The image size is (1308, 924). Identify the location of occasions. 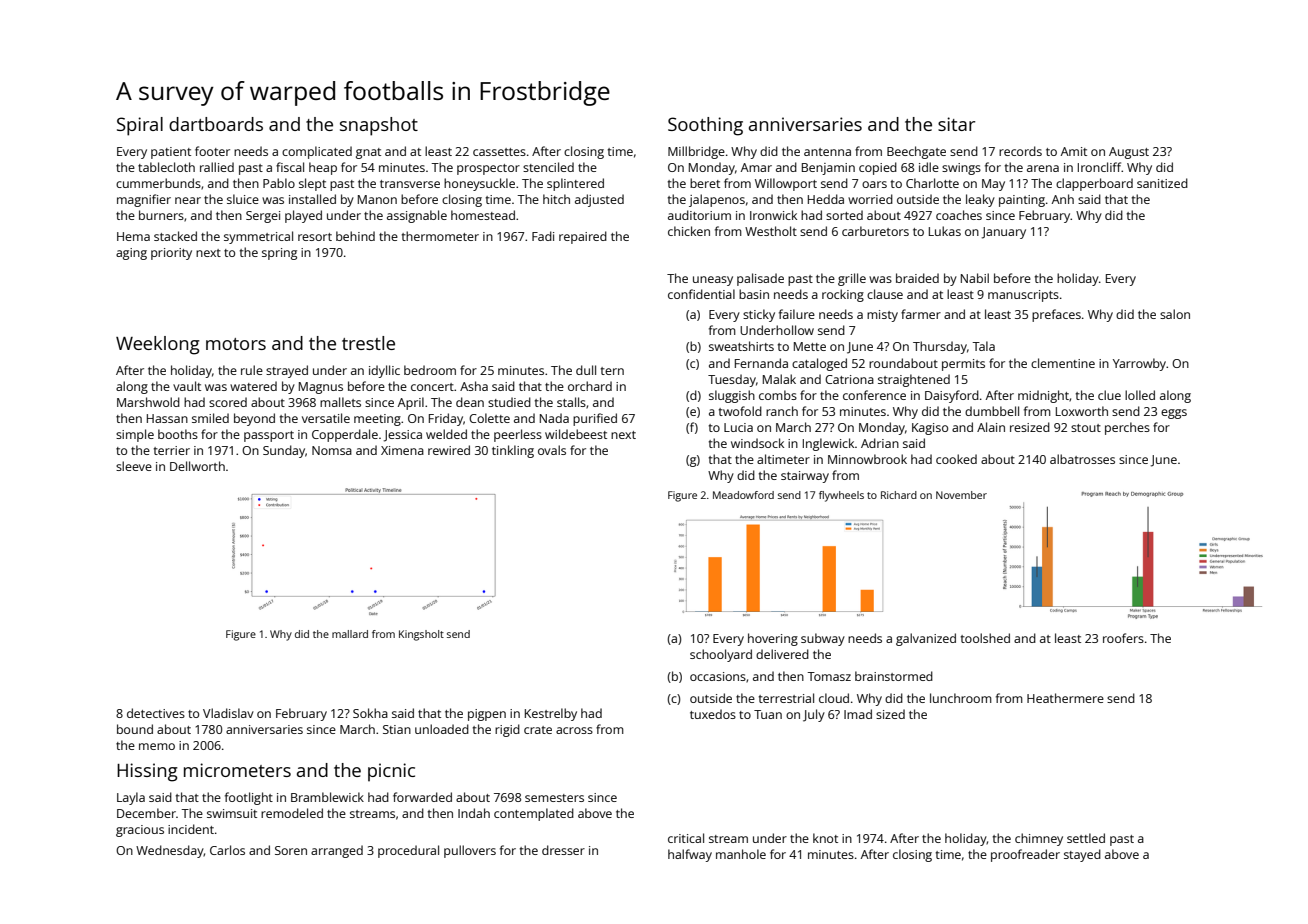
(718, 676).
